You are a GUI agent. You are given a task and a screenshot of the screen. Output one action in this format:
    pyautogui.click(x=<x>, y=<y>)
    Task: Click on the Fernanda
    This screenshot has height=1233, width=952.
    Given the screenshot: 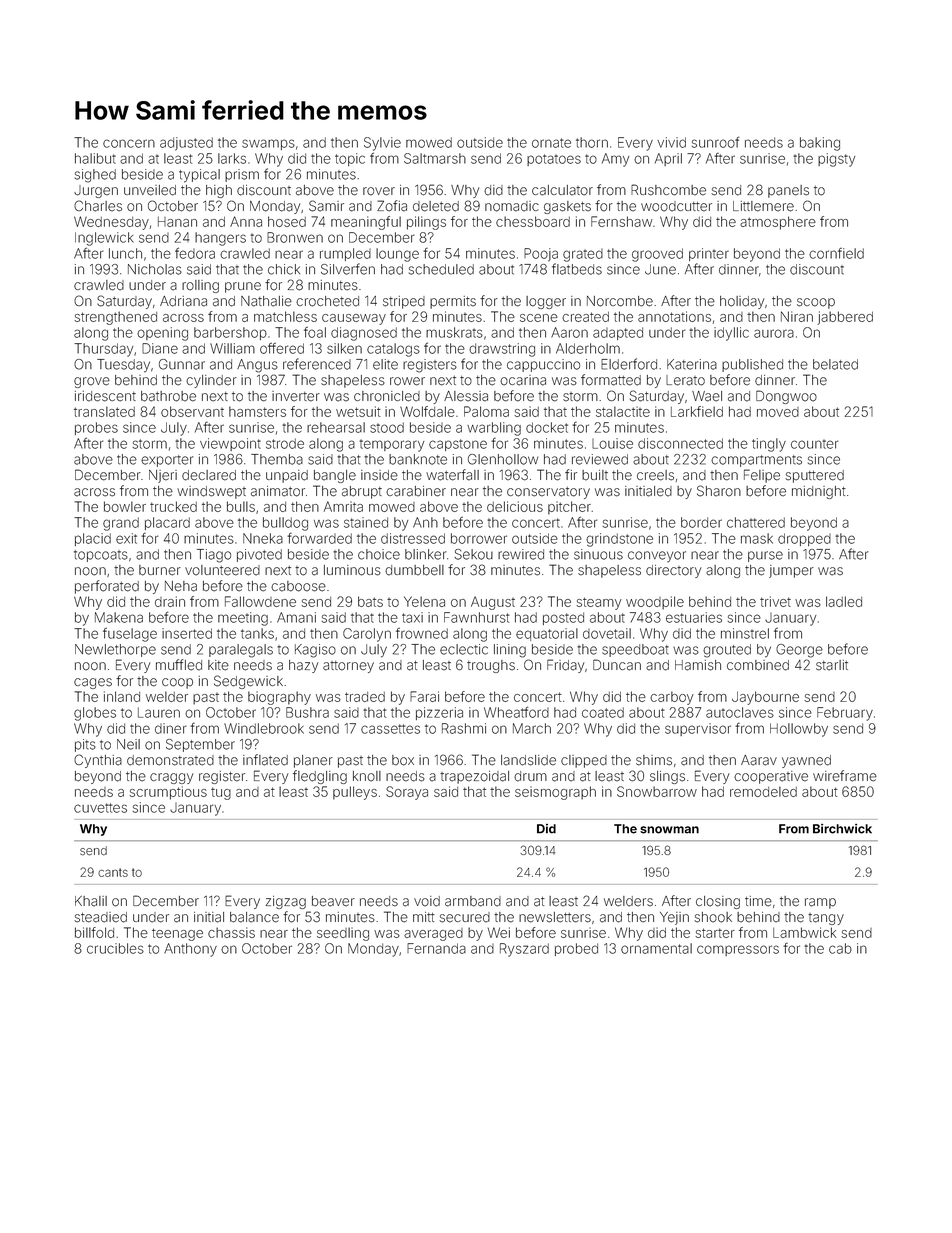 What is the action you would take?
    pyautogui.click(x=436, y=948)
